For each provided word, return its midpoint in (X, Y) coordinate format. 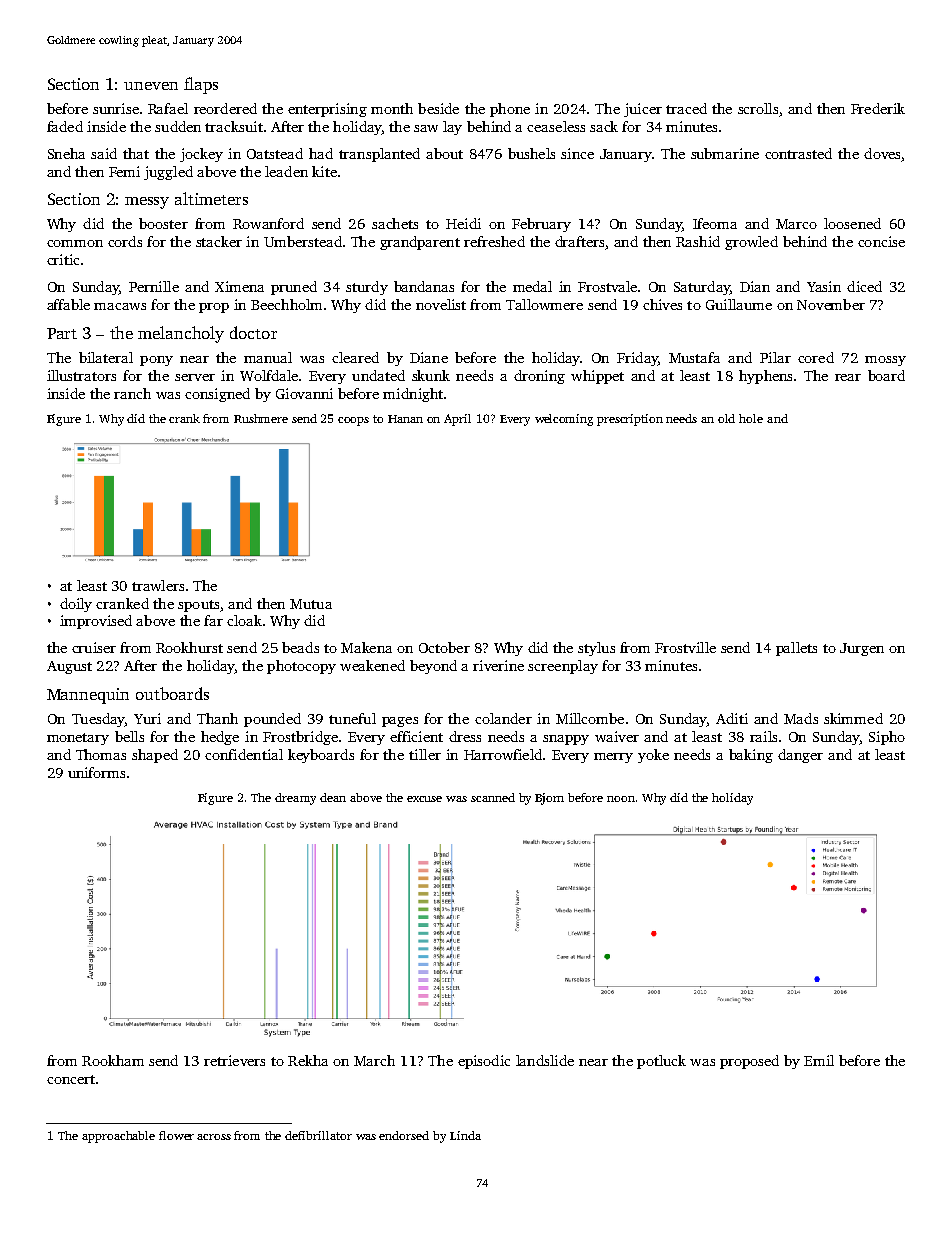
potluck (661, 1062)
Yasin (824, 286)
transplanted (379, 155)
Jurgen (862, 649)
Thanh (217, 718)
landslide (545, 1060)
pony (156, 361)
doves (882, 153)
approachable (118, 1137)
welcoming (564, 420)
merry (613, 758)
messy (147, 203)
